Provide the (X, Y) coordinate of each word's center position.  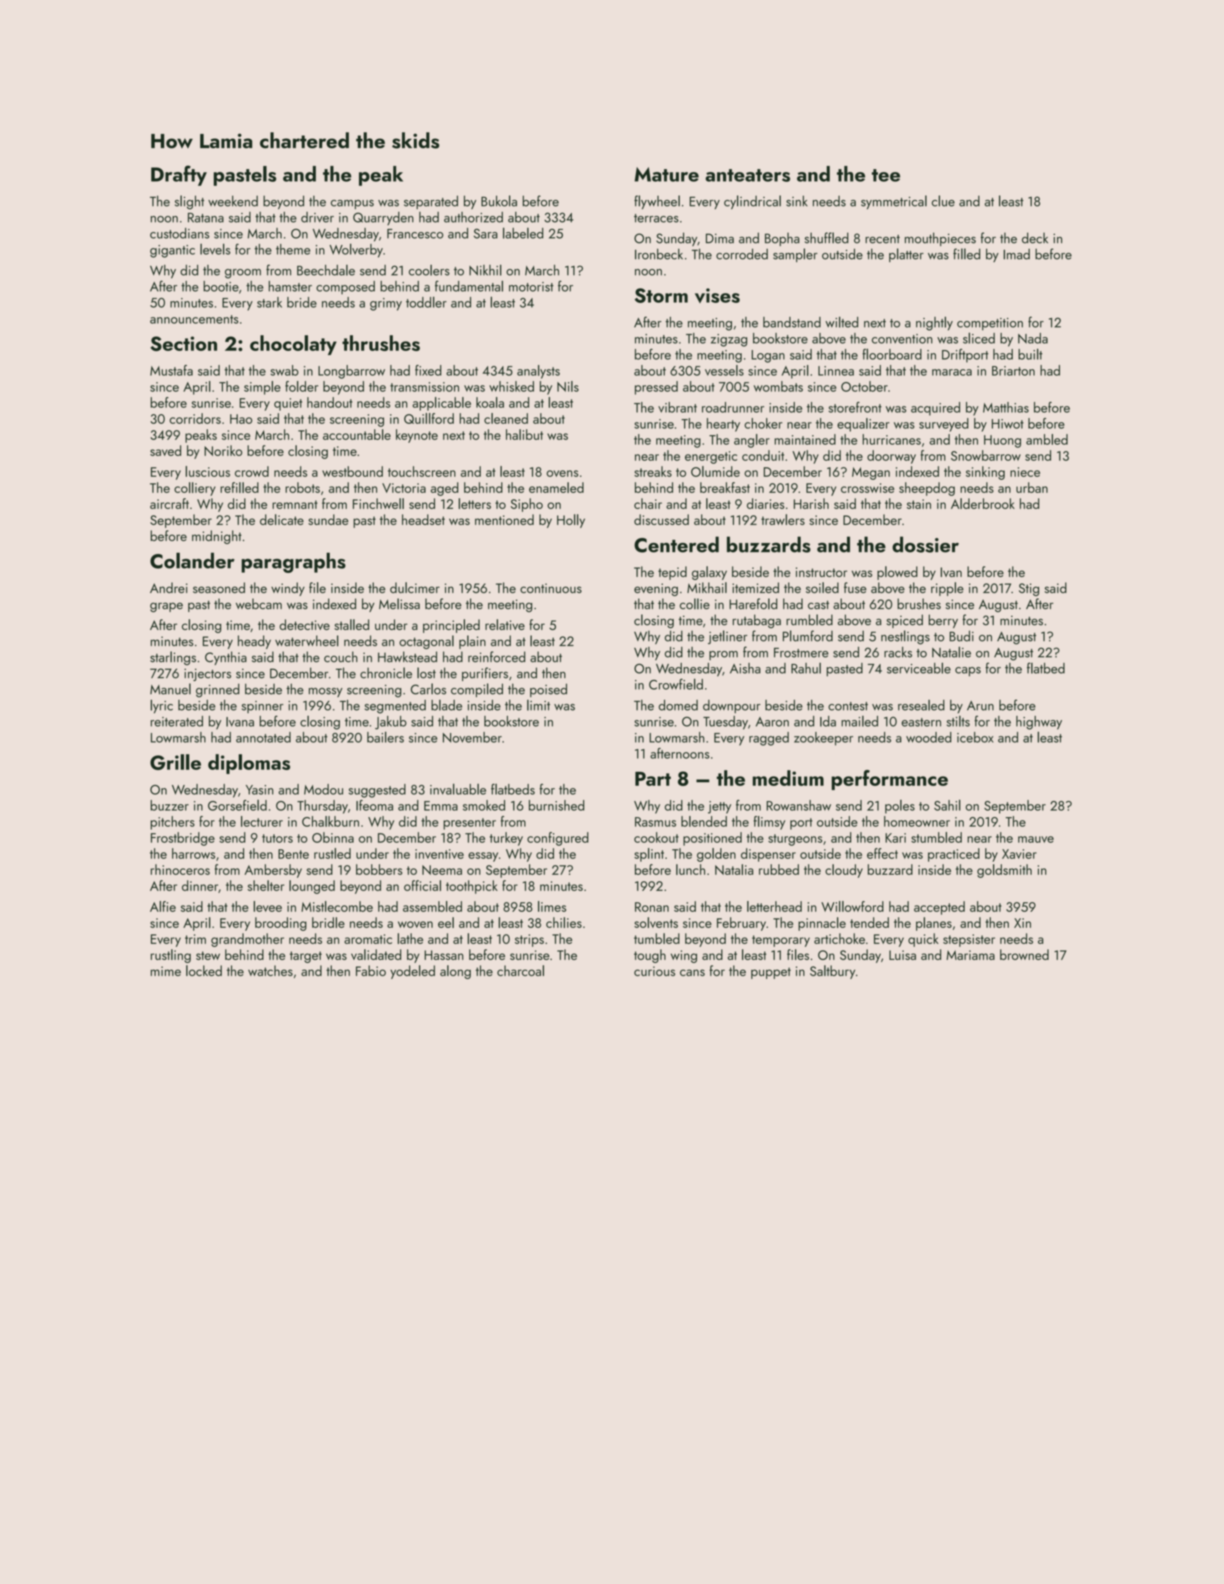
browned (1024, 954)
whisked (511, 386)
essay (483, 857)
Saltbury (832, 972)
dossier (925, 544)
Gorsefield (237, 805)
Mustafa (171, 370)
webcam (259, 604)
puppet (771, 973)
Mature (666, 174)
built (1030, 354)
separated (431, 202)
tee (886, 175)
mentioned (504, 519)
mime (166, 971)
